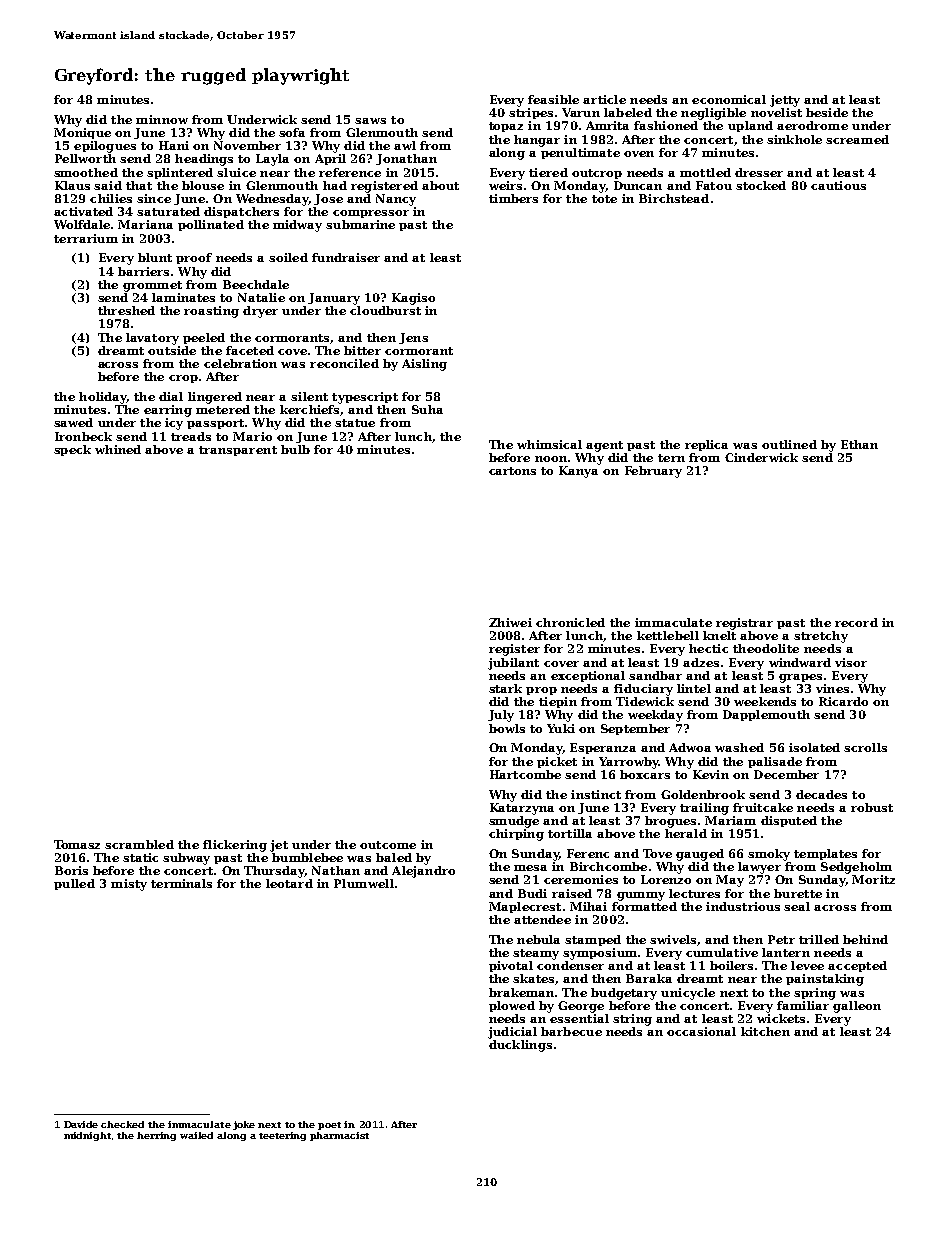 Image resolution: width=952 pixels, height=1233 pixels. What do you see at coordinates (706, 445) in the page?
I see `replica` at bounding box center [706, 445].
